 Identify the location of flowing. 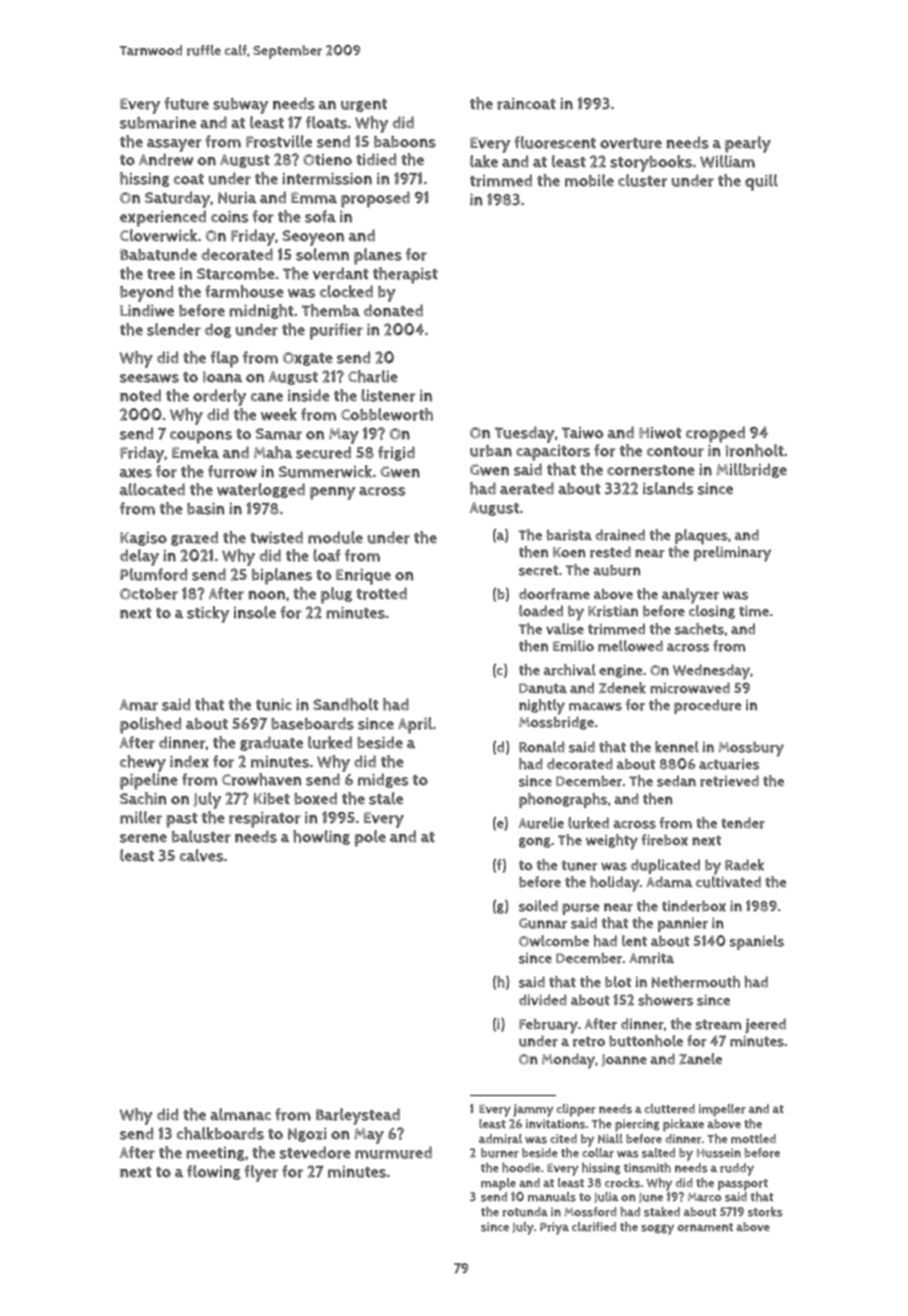
(214, 1172).
